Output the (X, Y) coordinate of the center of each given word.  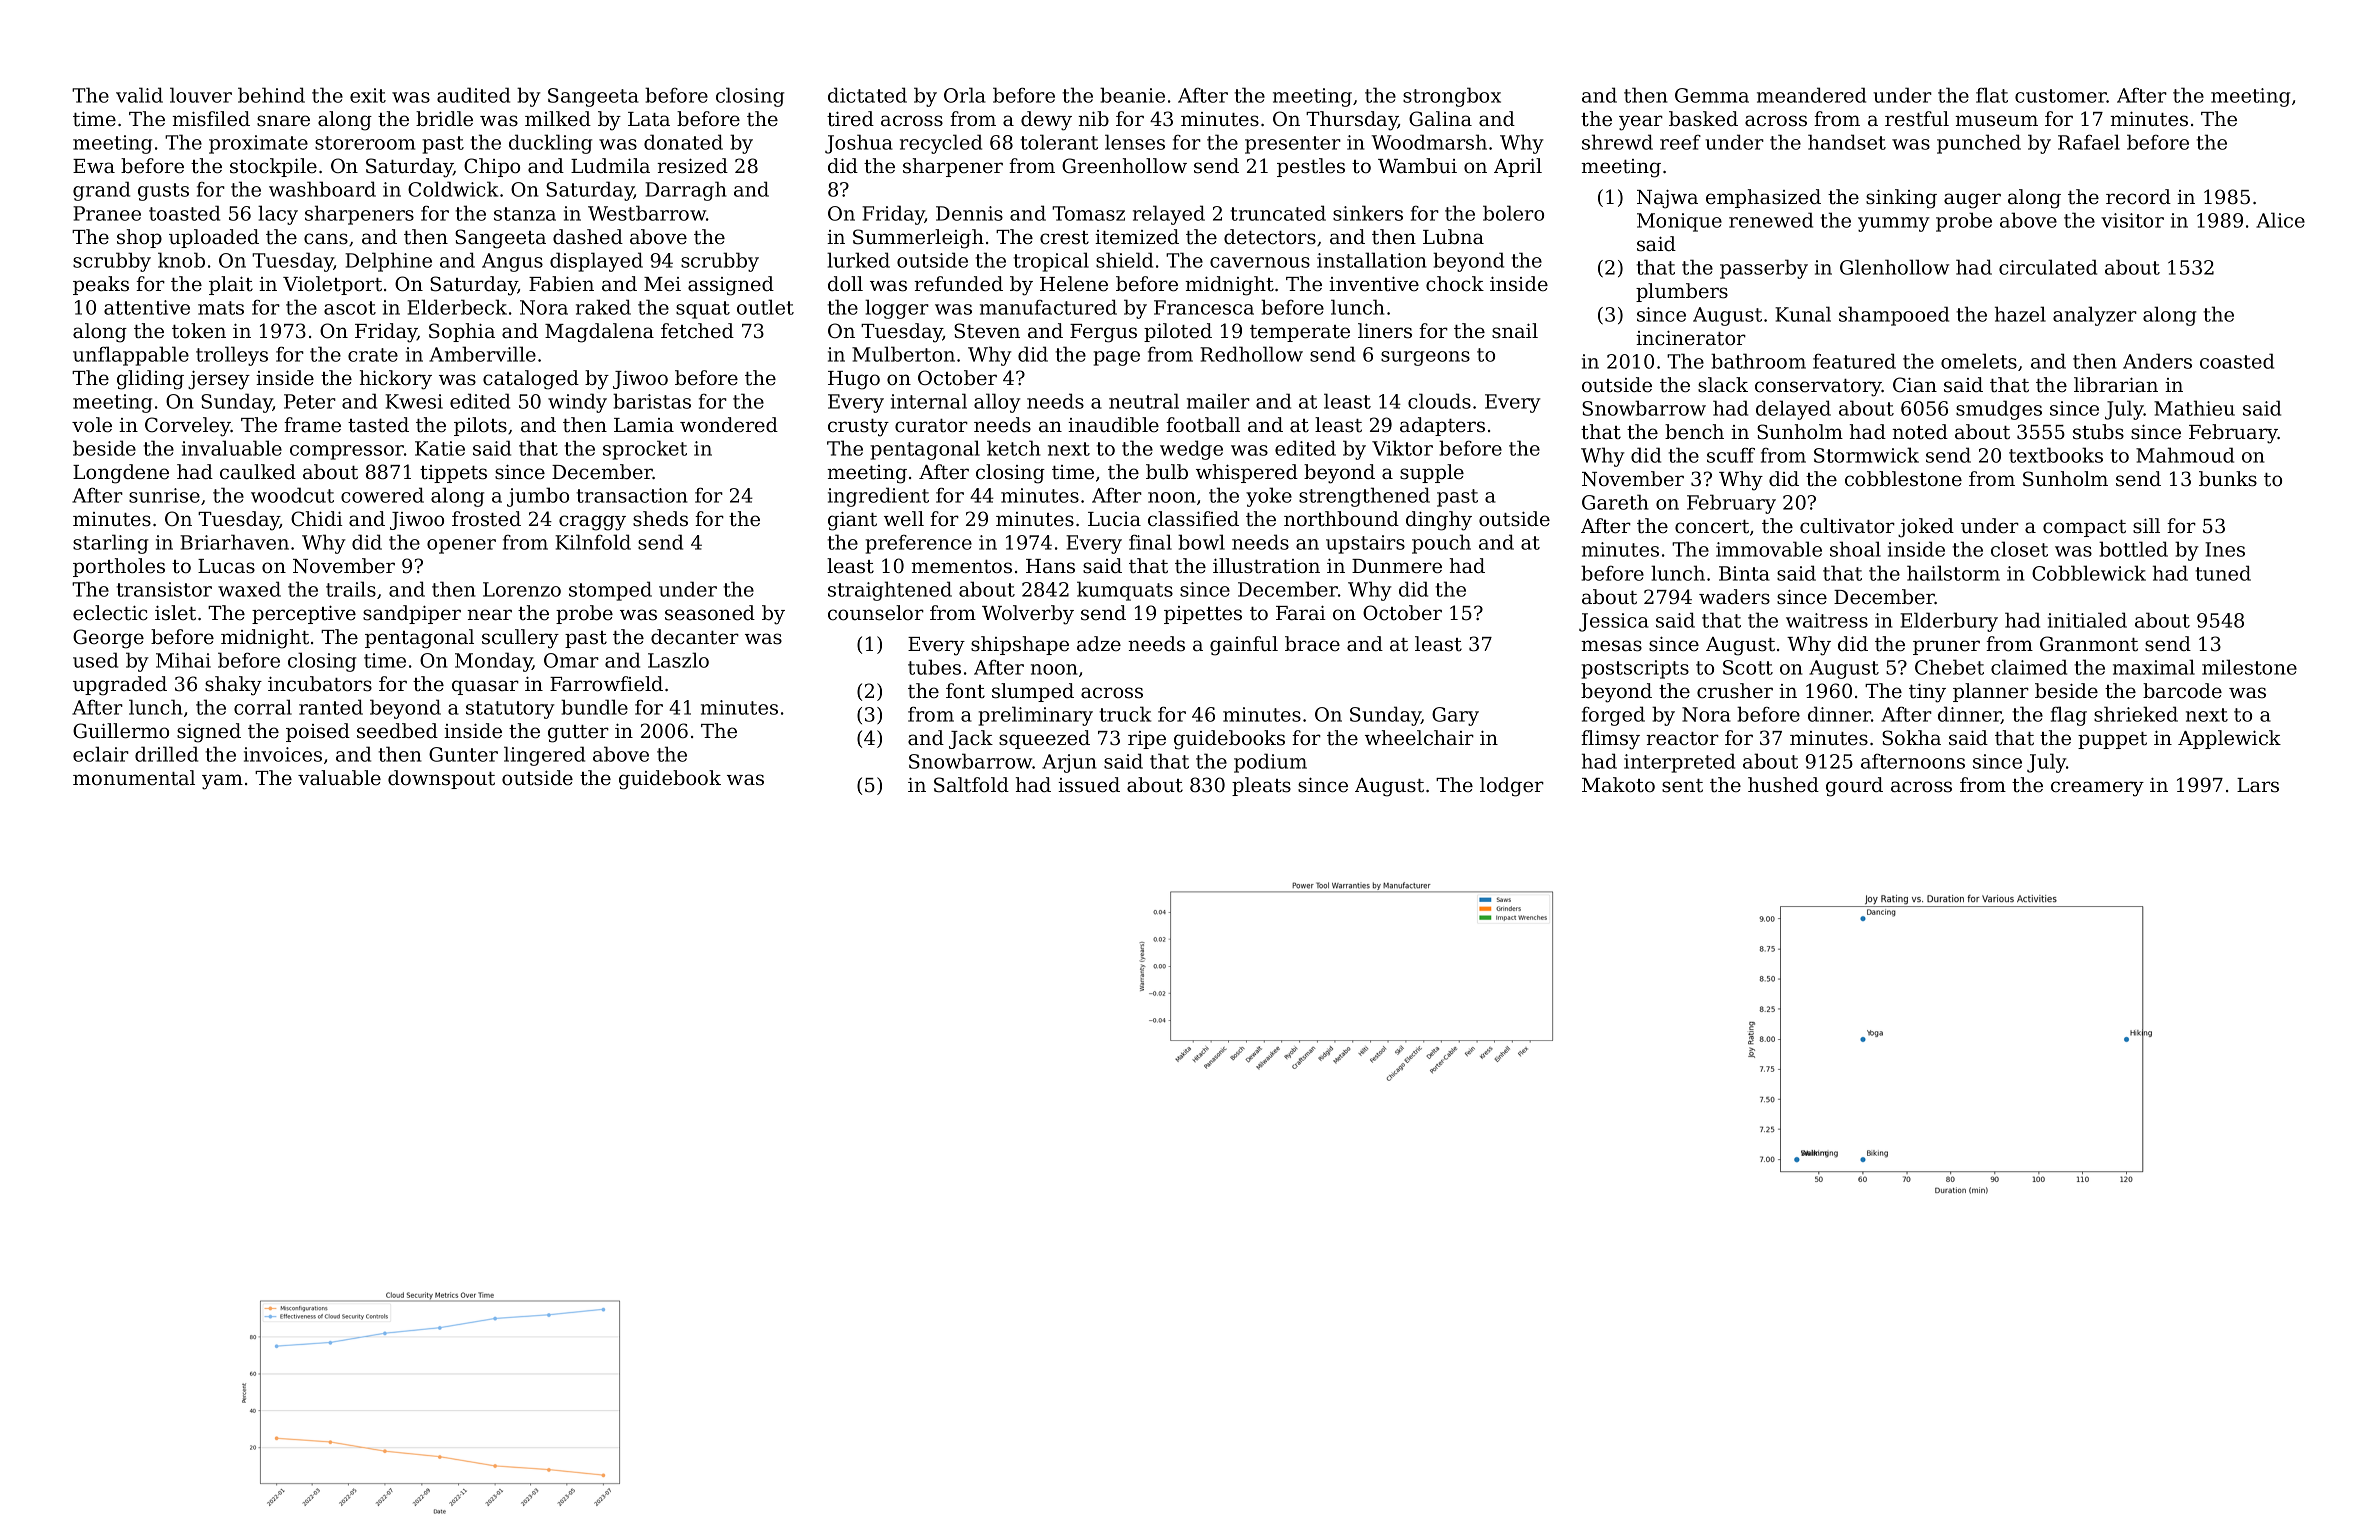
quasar (485, 687)
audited (473, 95)
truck (1125, 714)
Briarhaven (234, 542)
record (2138, 197)
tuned (2223, 573)
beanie (1132, 95)
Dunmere (1397, 566)
